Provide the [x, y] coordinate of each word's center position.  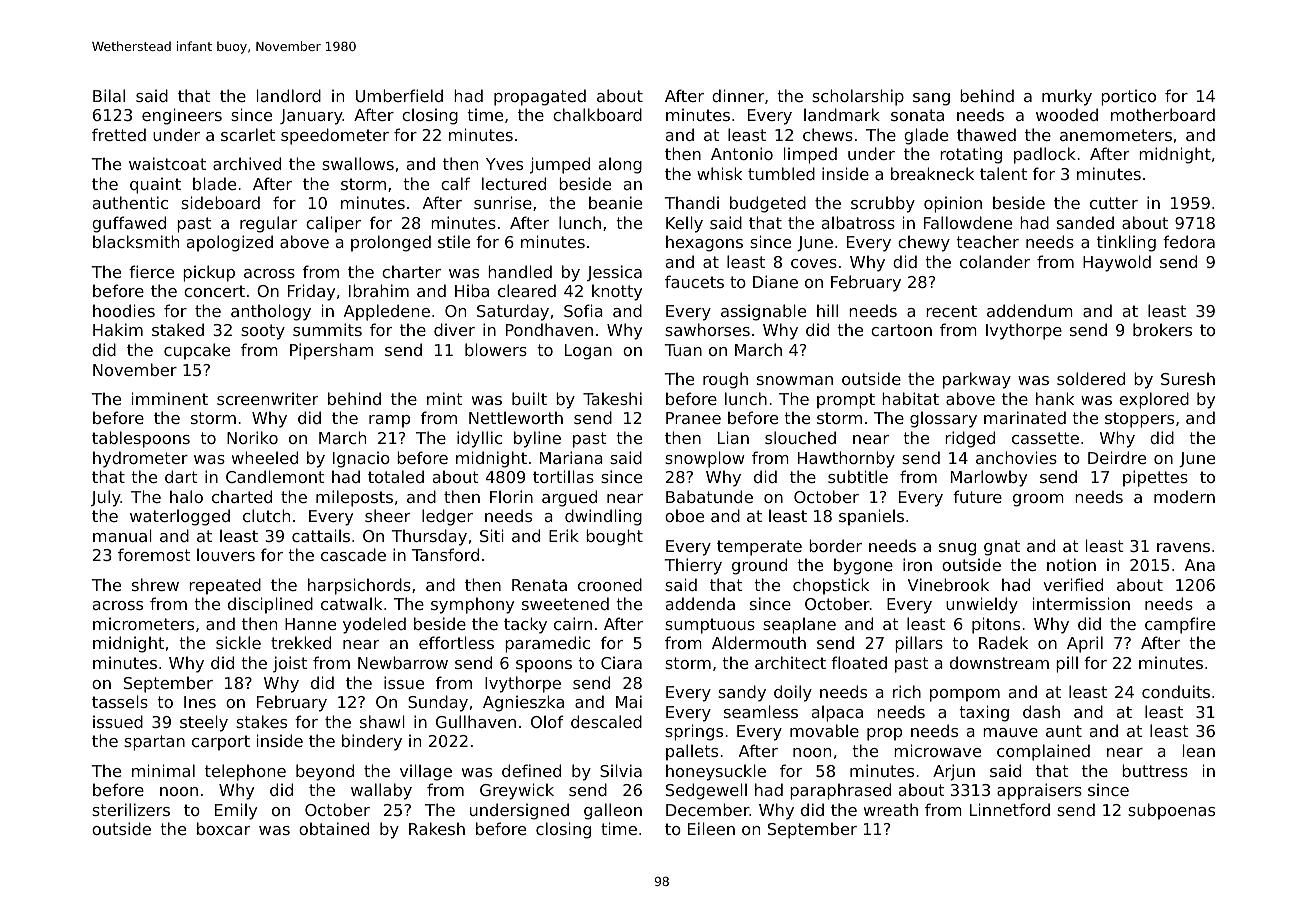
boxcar [223, 828]
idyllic [479, 439]
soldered [1091, 378]
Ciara [621, 662]
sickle [238, 642]
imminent [170, 398]
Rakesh [437, 828]
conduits [1176, 691]
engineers [182, 116]
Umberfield [399, 95]
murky [1067, 97]
